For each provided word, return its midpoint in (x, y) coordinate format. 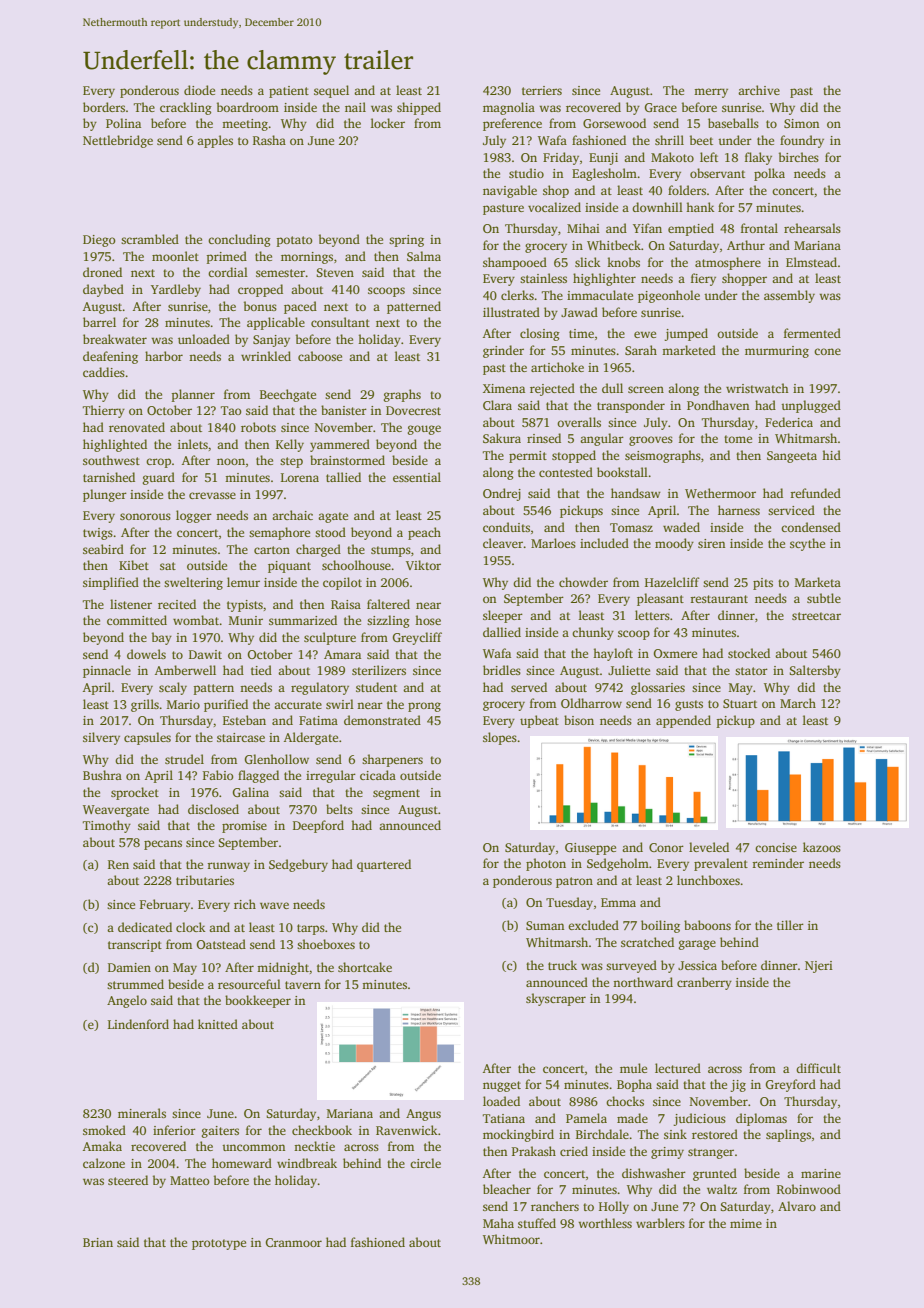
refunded (815, 493)
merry (711, 93)
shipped (419, 108)
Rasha (269, 140)
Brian (98, 1242)
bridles (502, 670)
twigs (98, 534)
